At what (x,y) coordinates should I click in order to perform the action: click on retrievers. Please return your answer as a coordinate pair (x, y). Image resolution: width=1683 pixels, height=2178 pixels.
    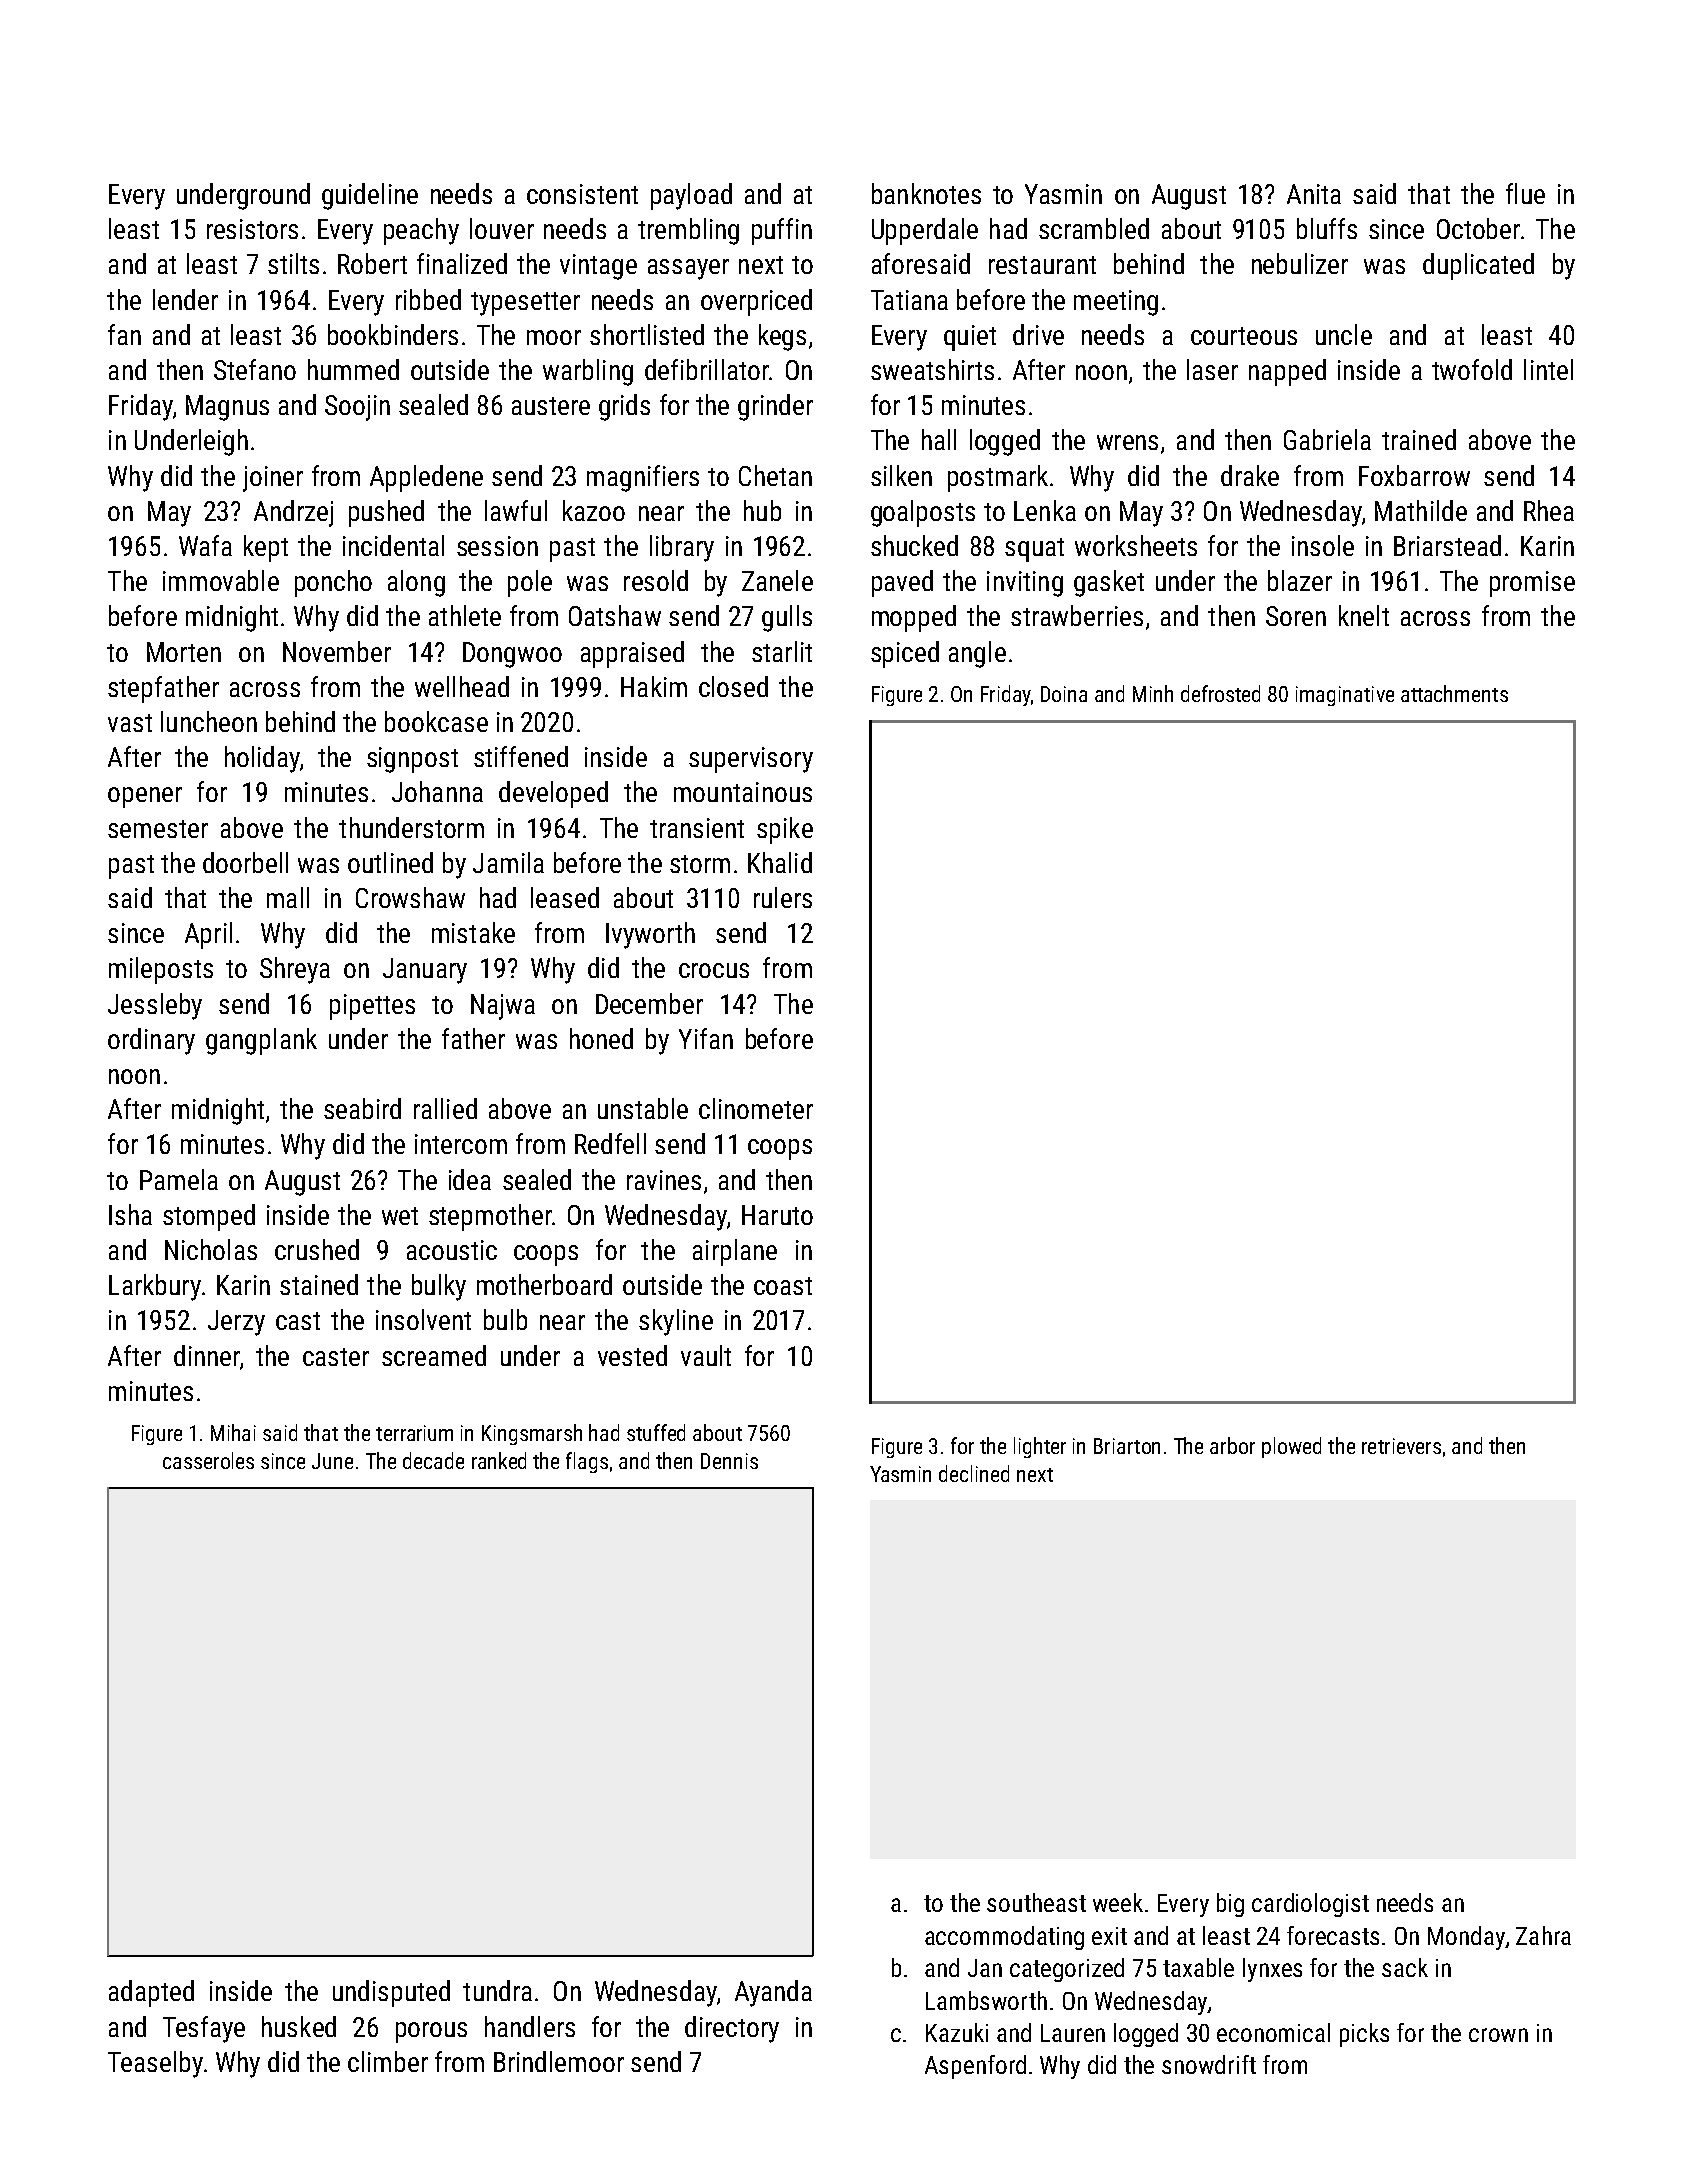
    Looking at the image, I should click on (1401, 1446).
